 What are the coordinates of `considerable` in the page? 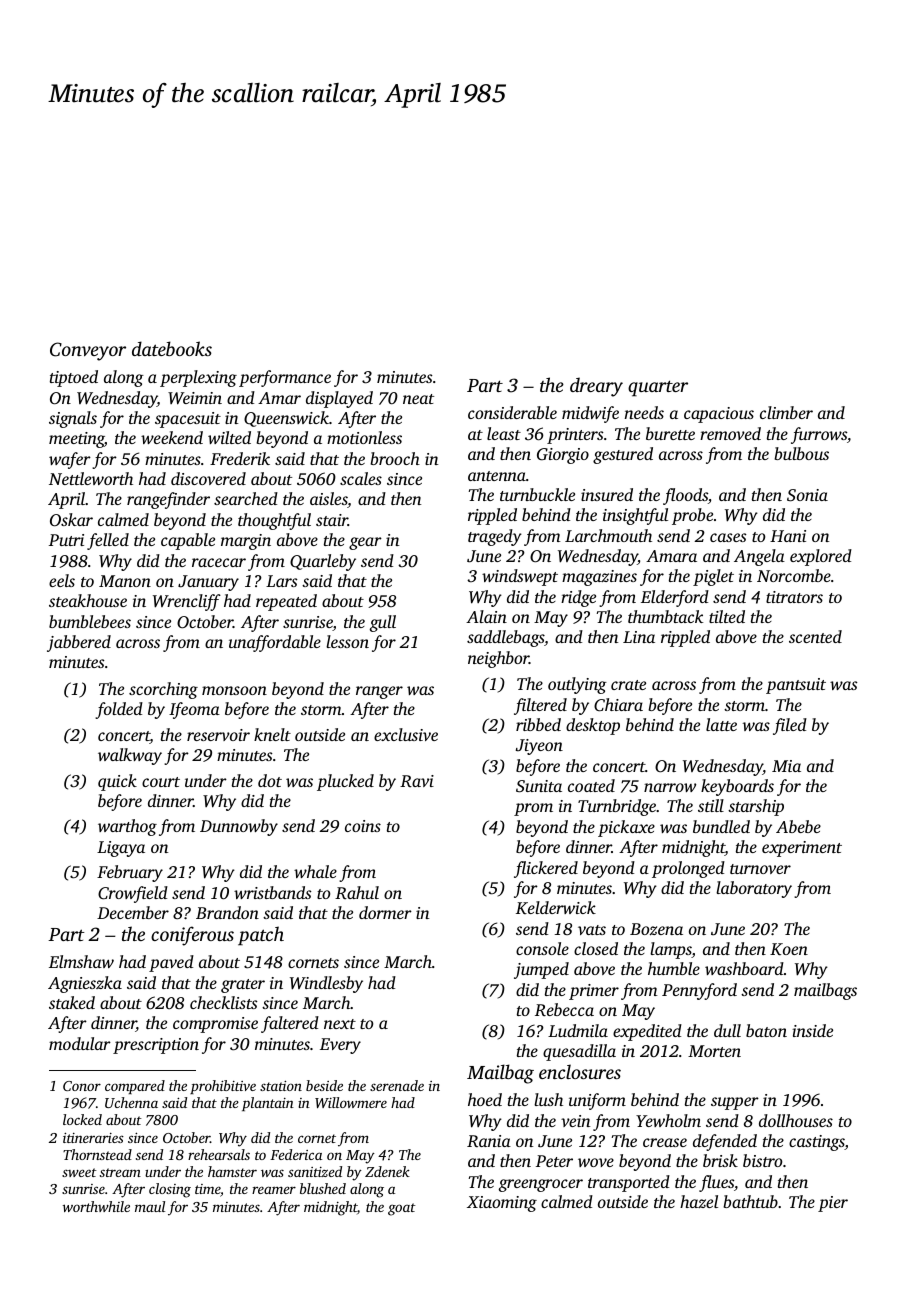 It's located at (512, 412).
